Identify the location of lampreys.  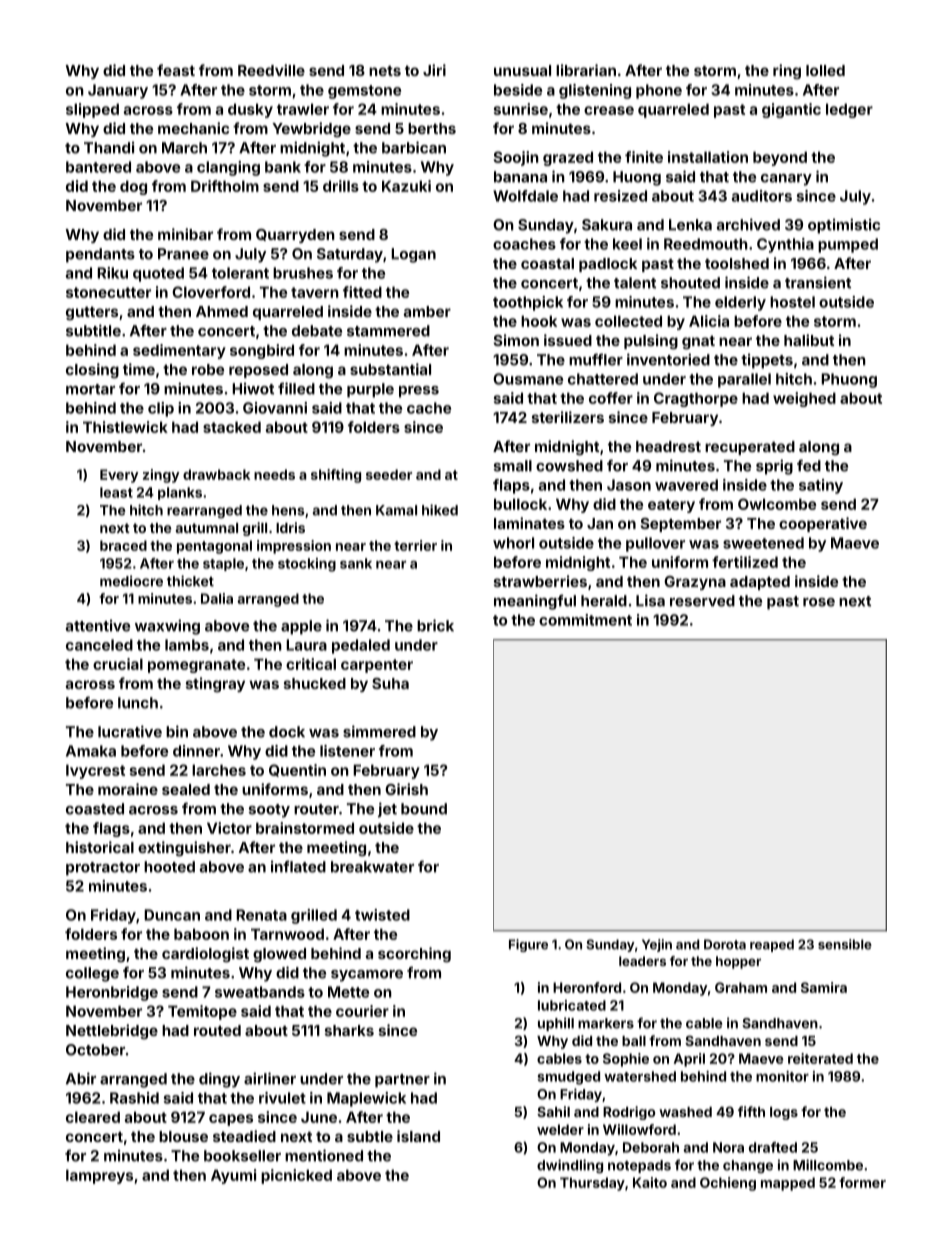
(99, 1176).
